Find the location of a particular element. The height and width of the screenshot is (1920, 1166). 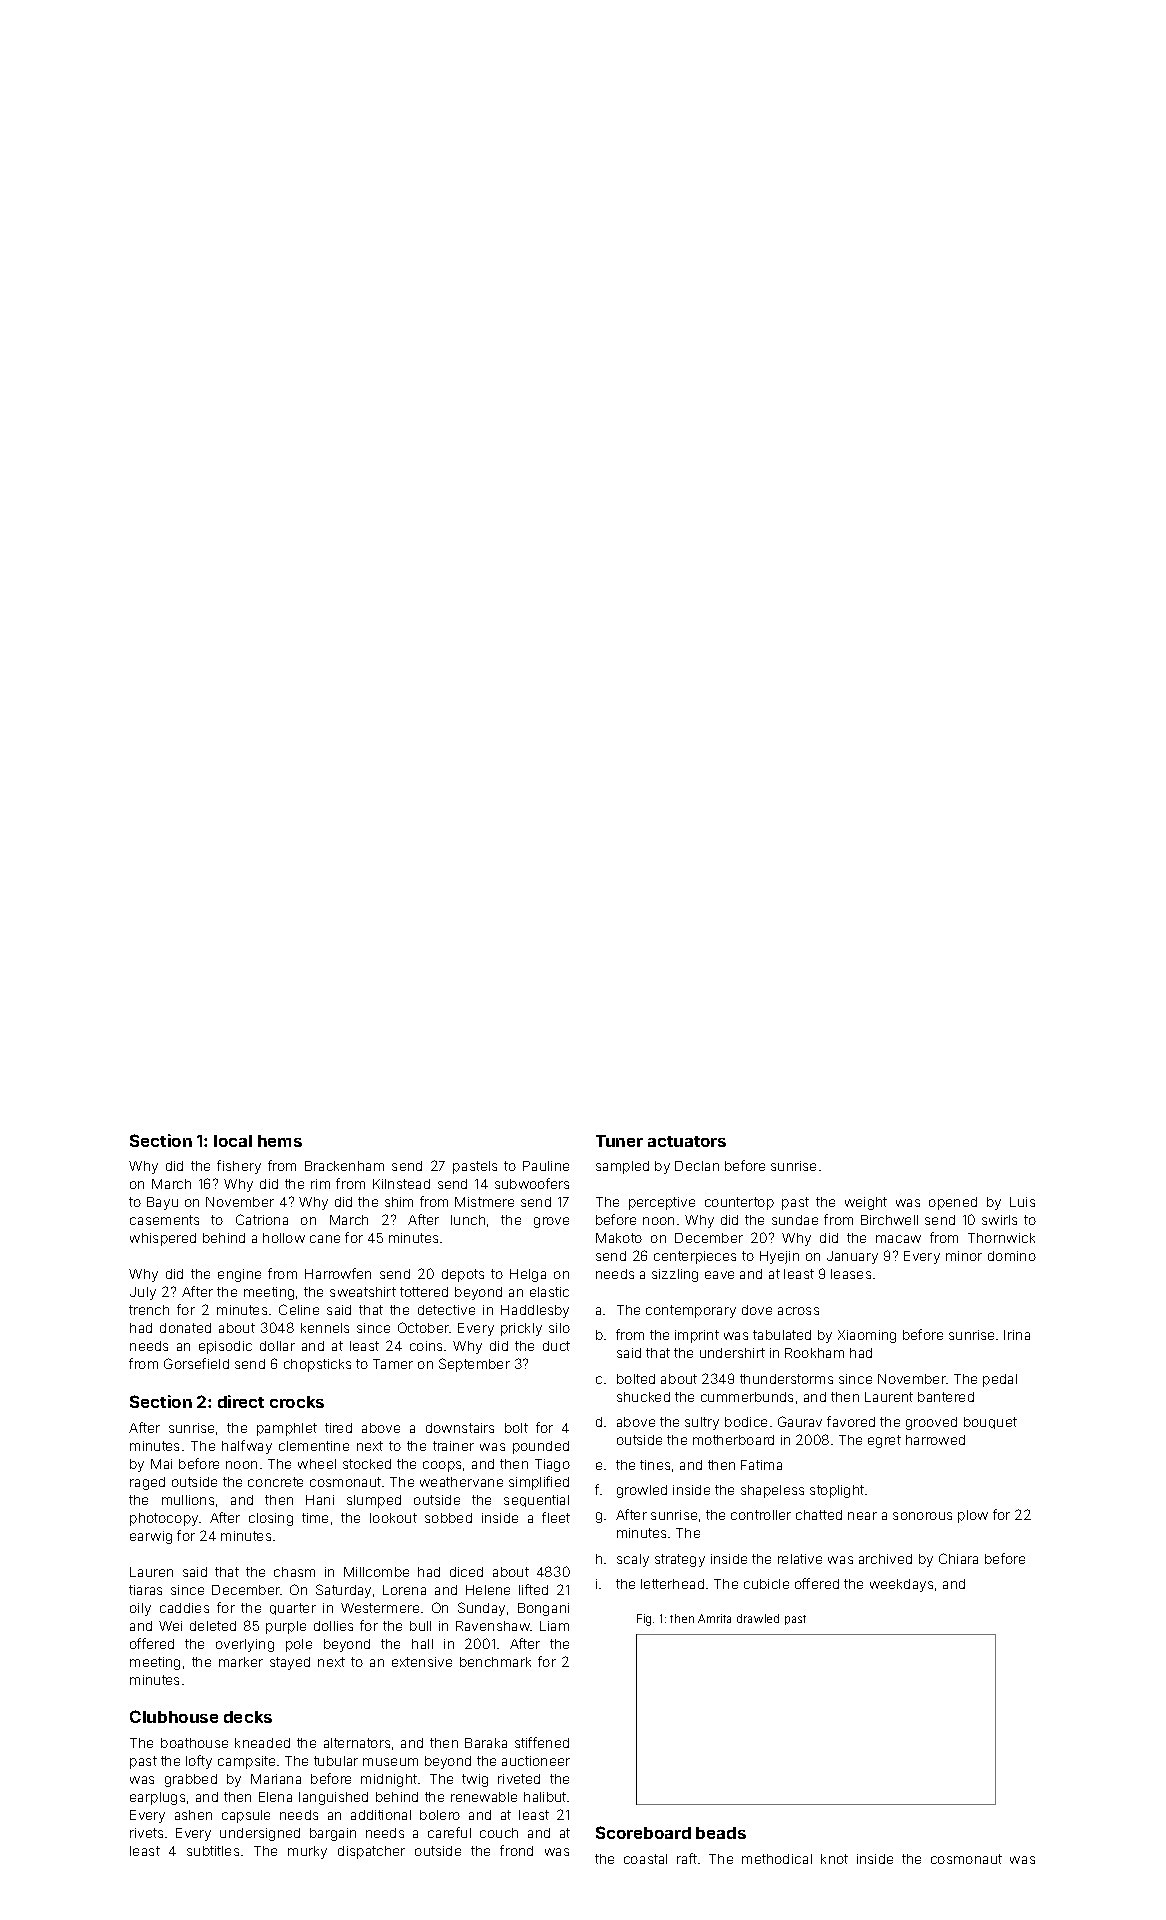

harrowed is located at coordinates (935, 1440).
